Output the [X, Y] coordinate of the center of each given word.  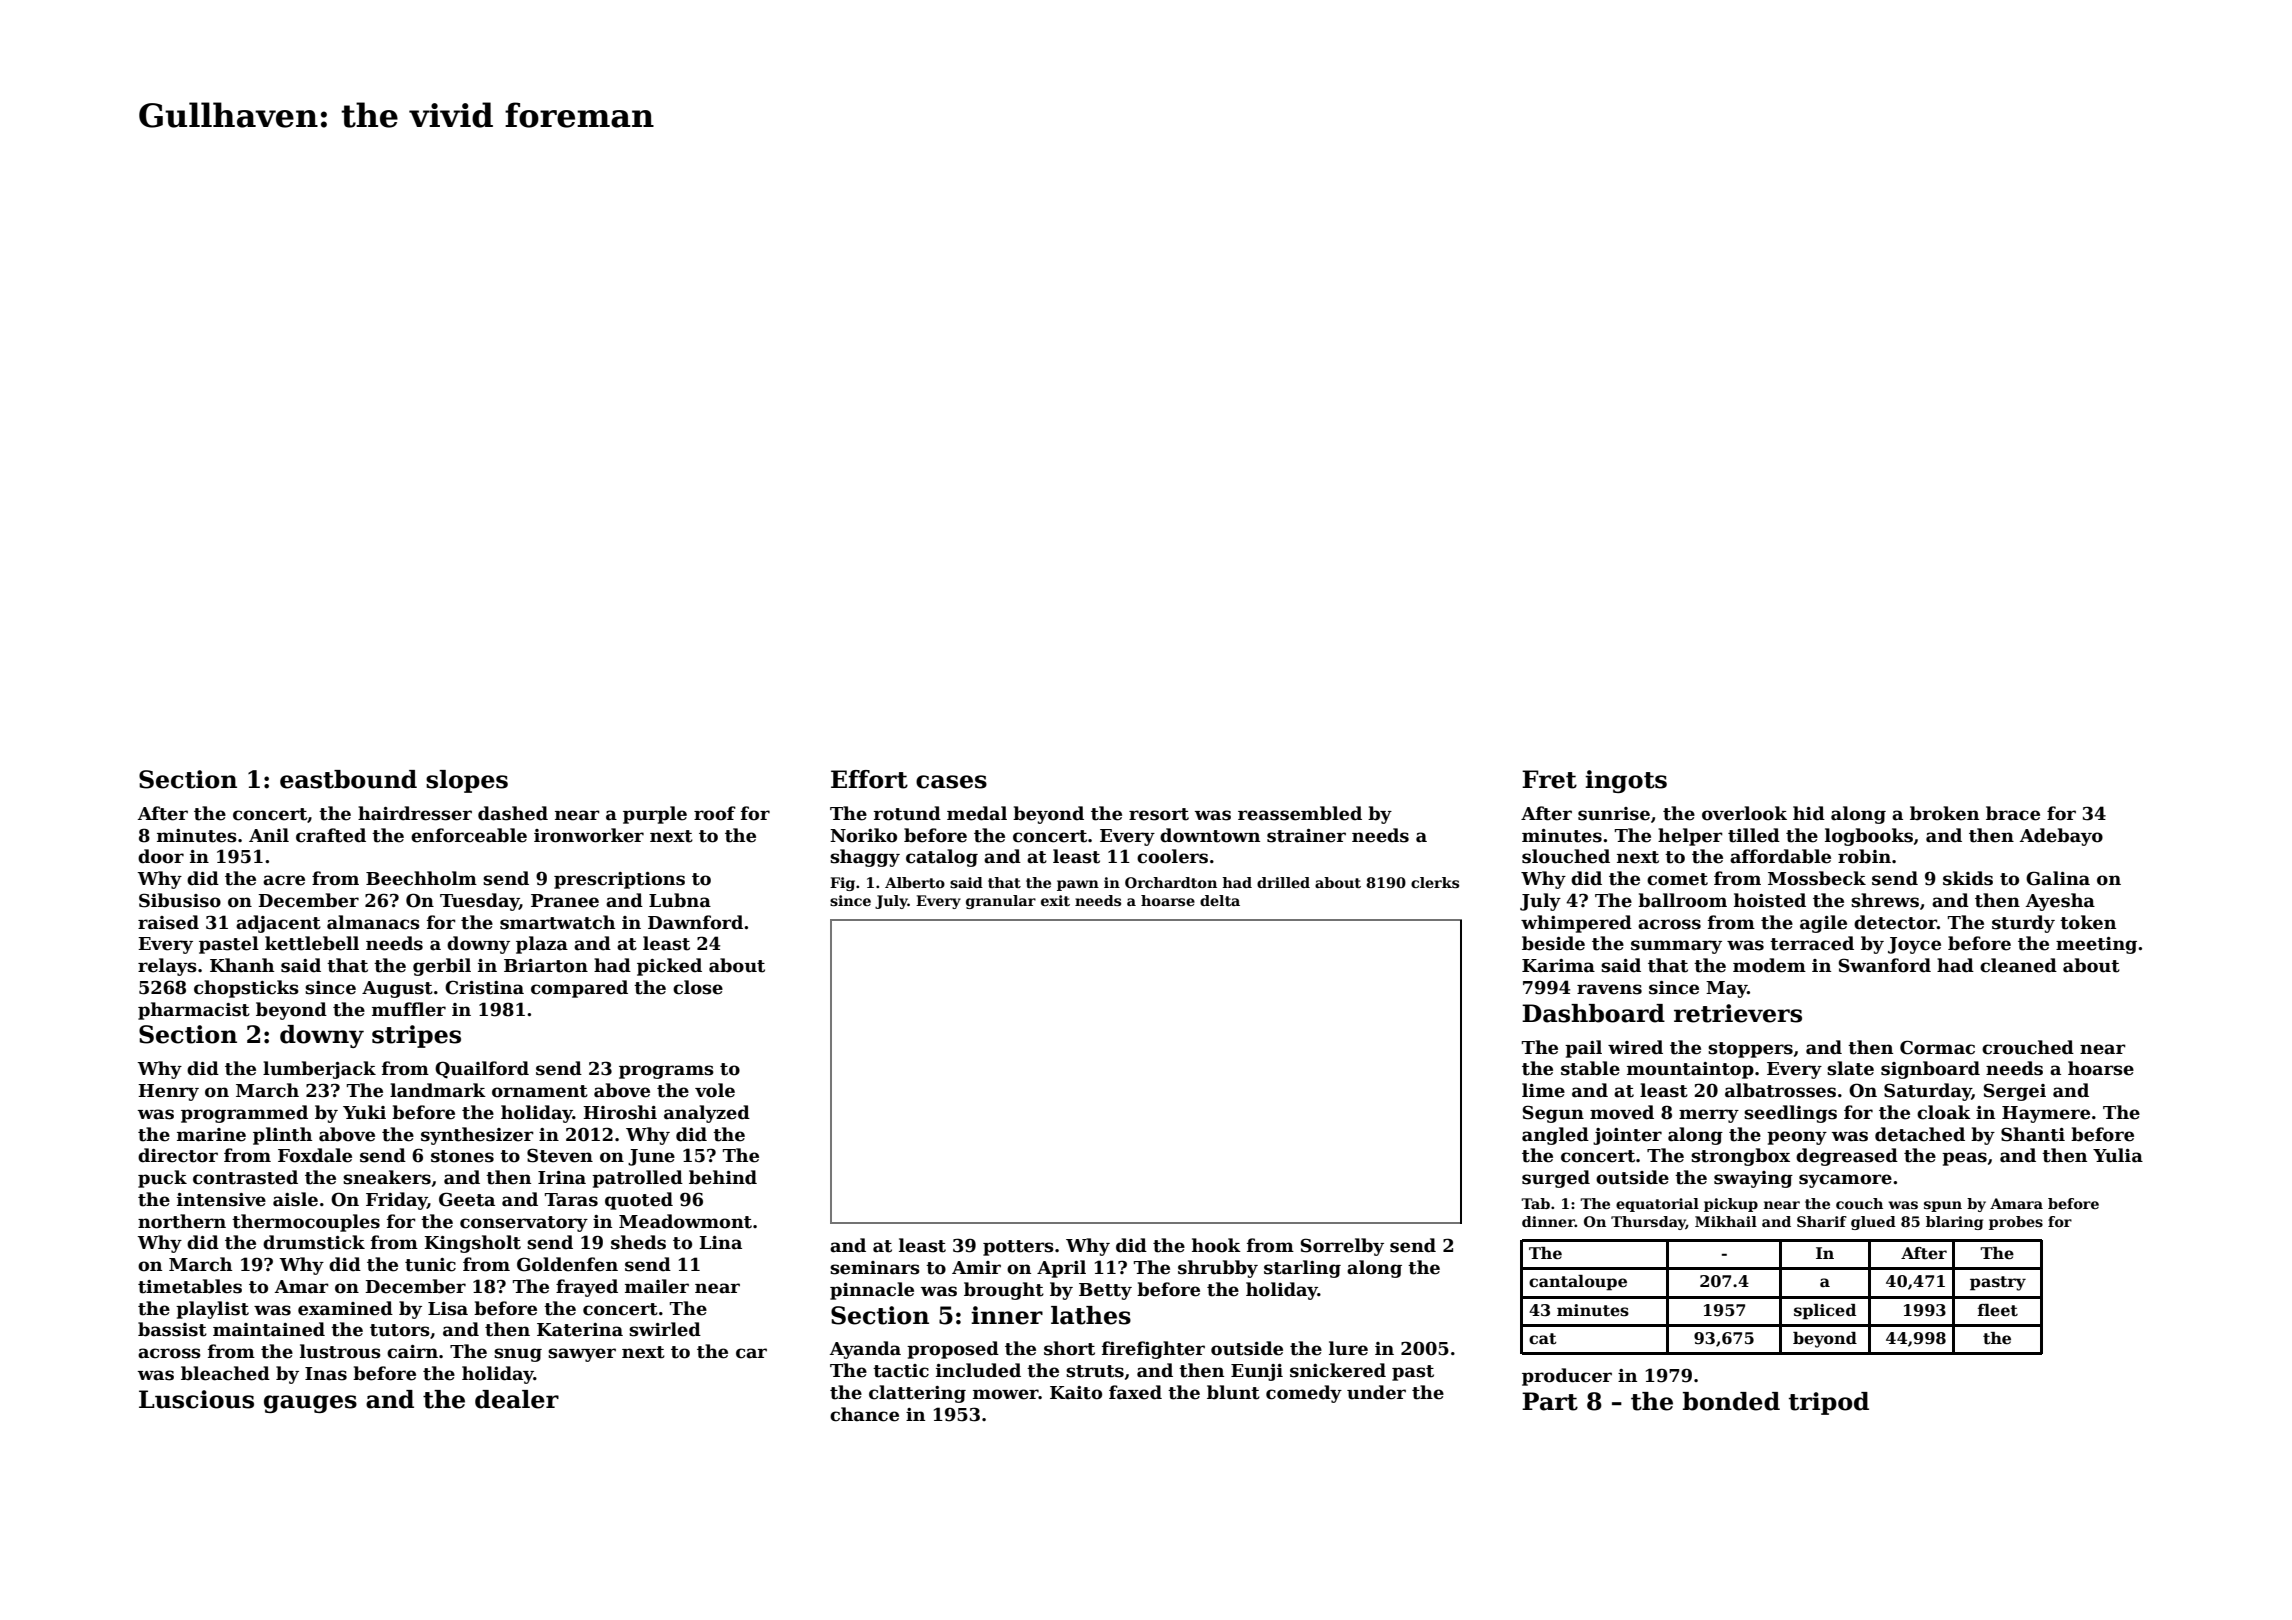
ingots [1626, 781]
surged [1556, 1179]
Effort [869, 779]
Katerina [580, 1330]
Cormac [1937, 1047]
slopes [467, 781]
